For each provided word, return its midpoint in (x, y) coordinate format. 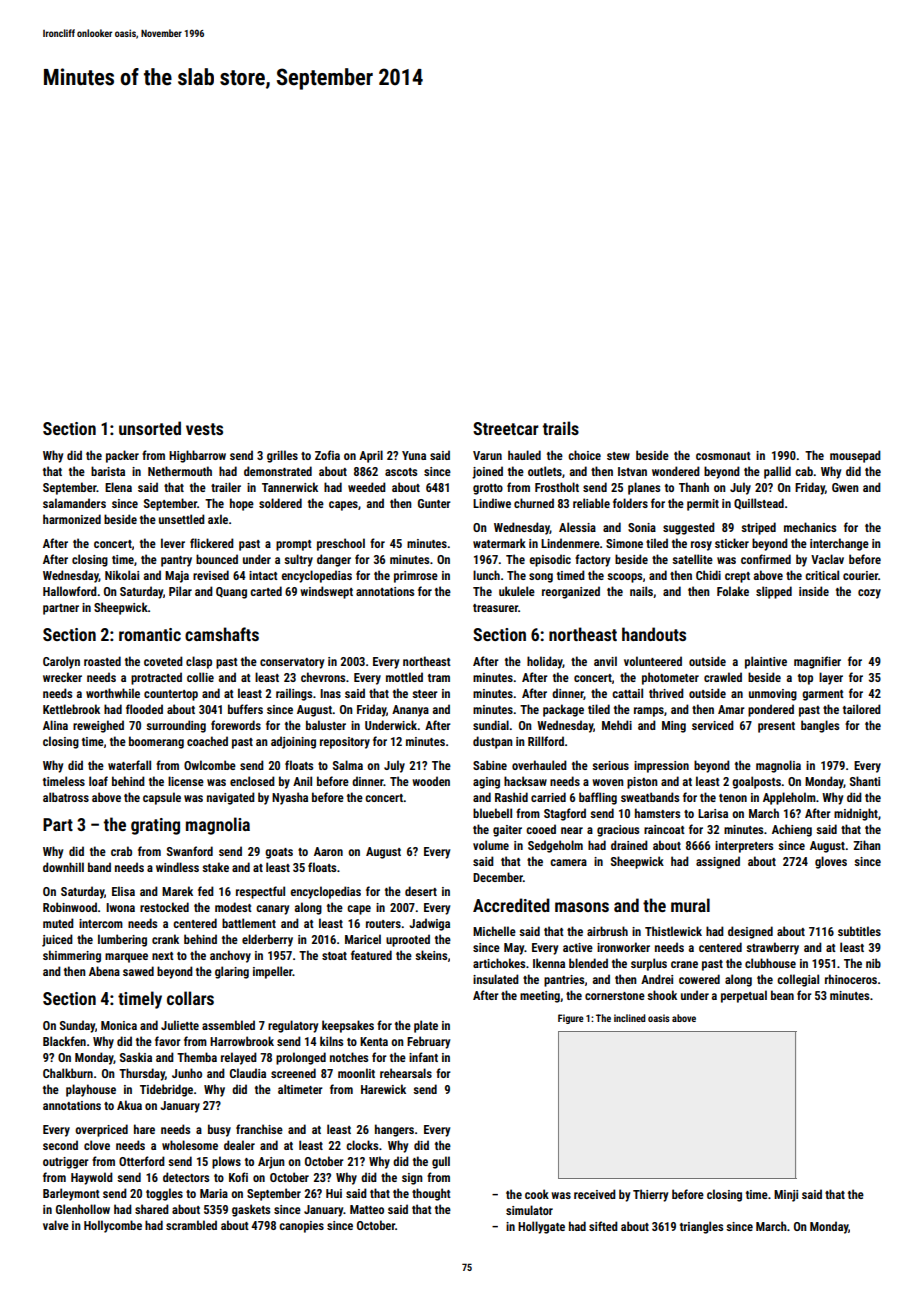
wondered (676, 471)
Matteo (367, 1209)
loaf (98, 781)
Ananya (410, 711)
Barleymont (71, 1194)
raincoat (664, 829)
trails (561, 428)
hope (242, 504)
